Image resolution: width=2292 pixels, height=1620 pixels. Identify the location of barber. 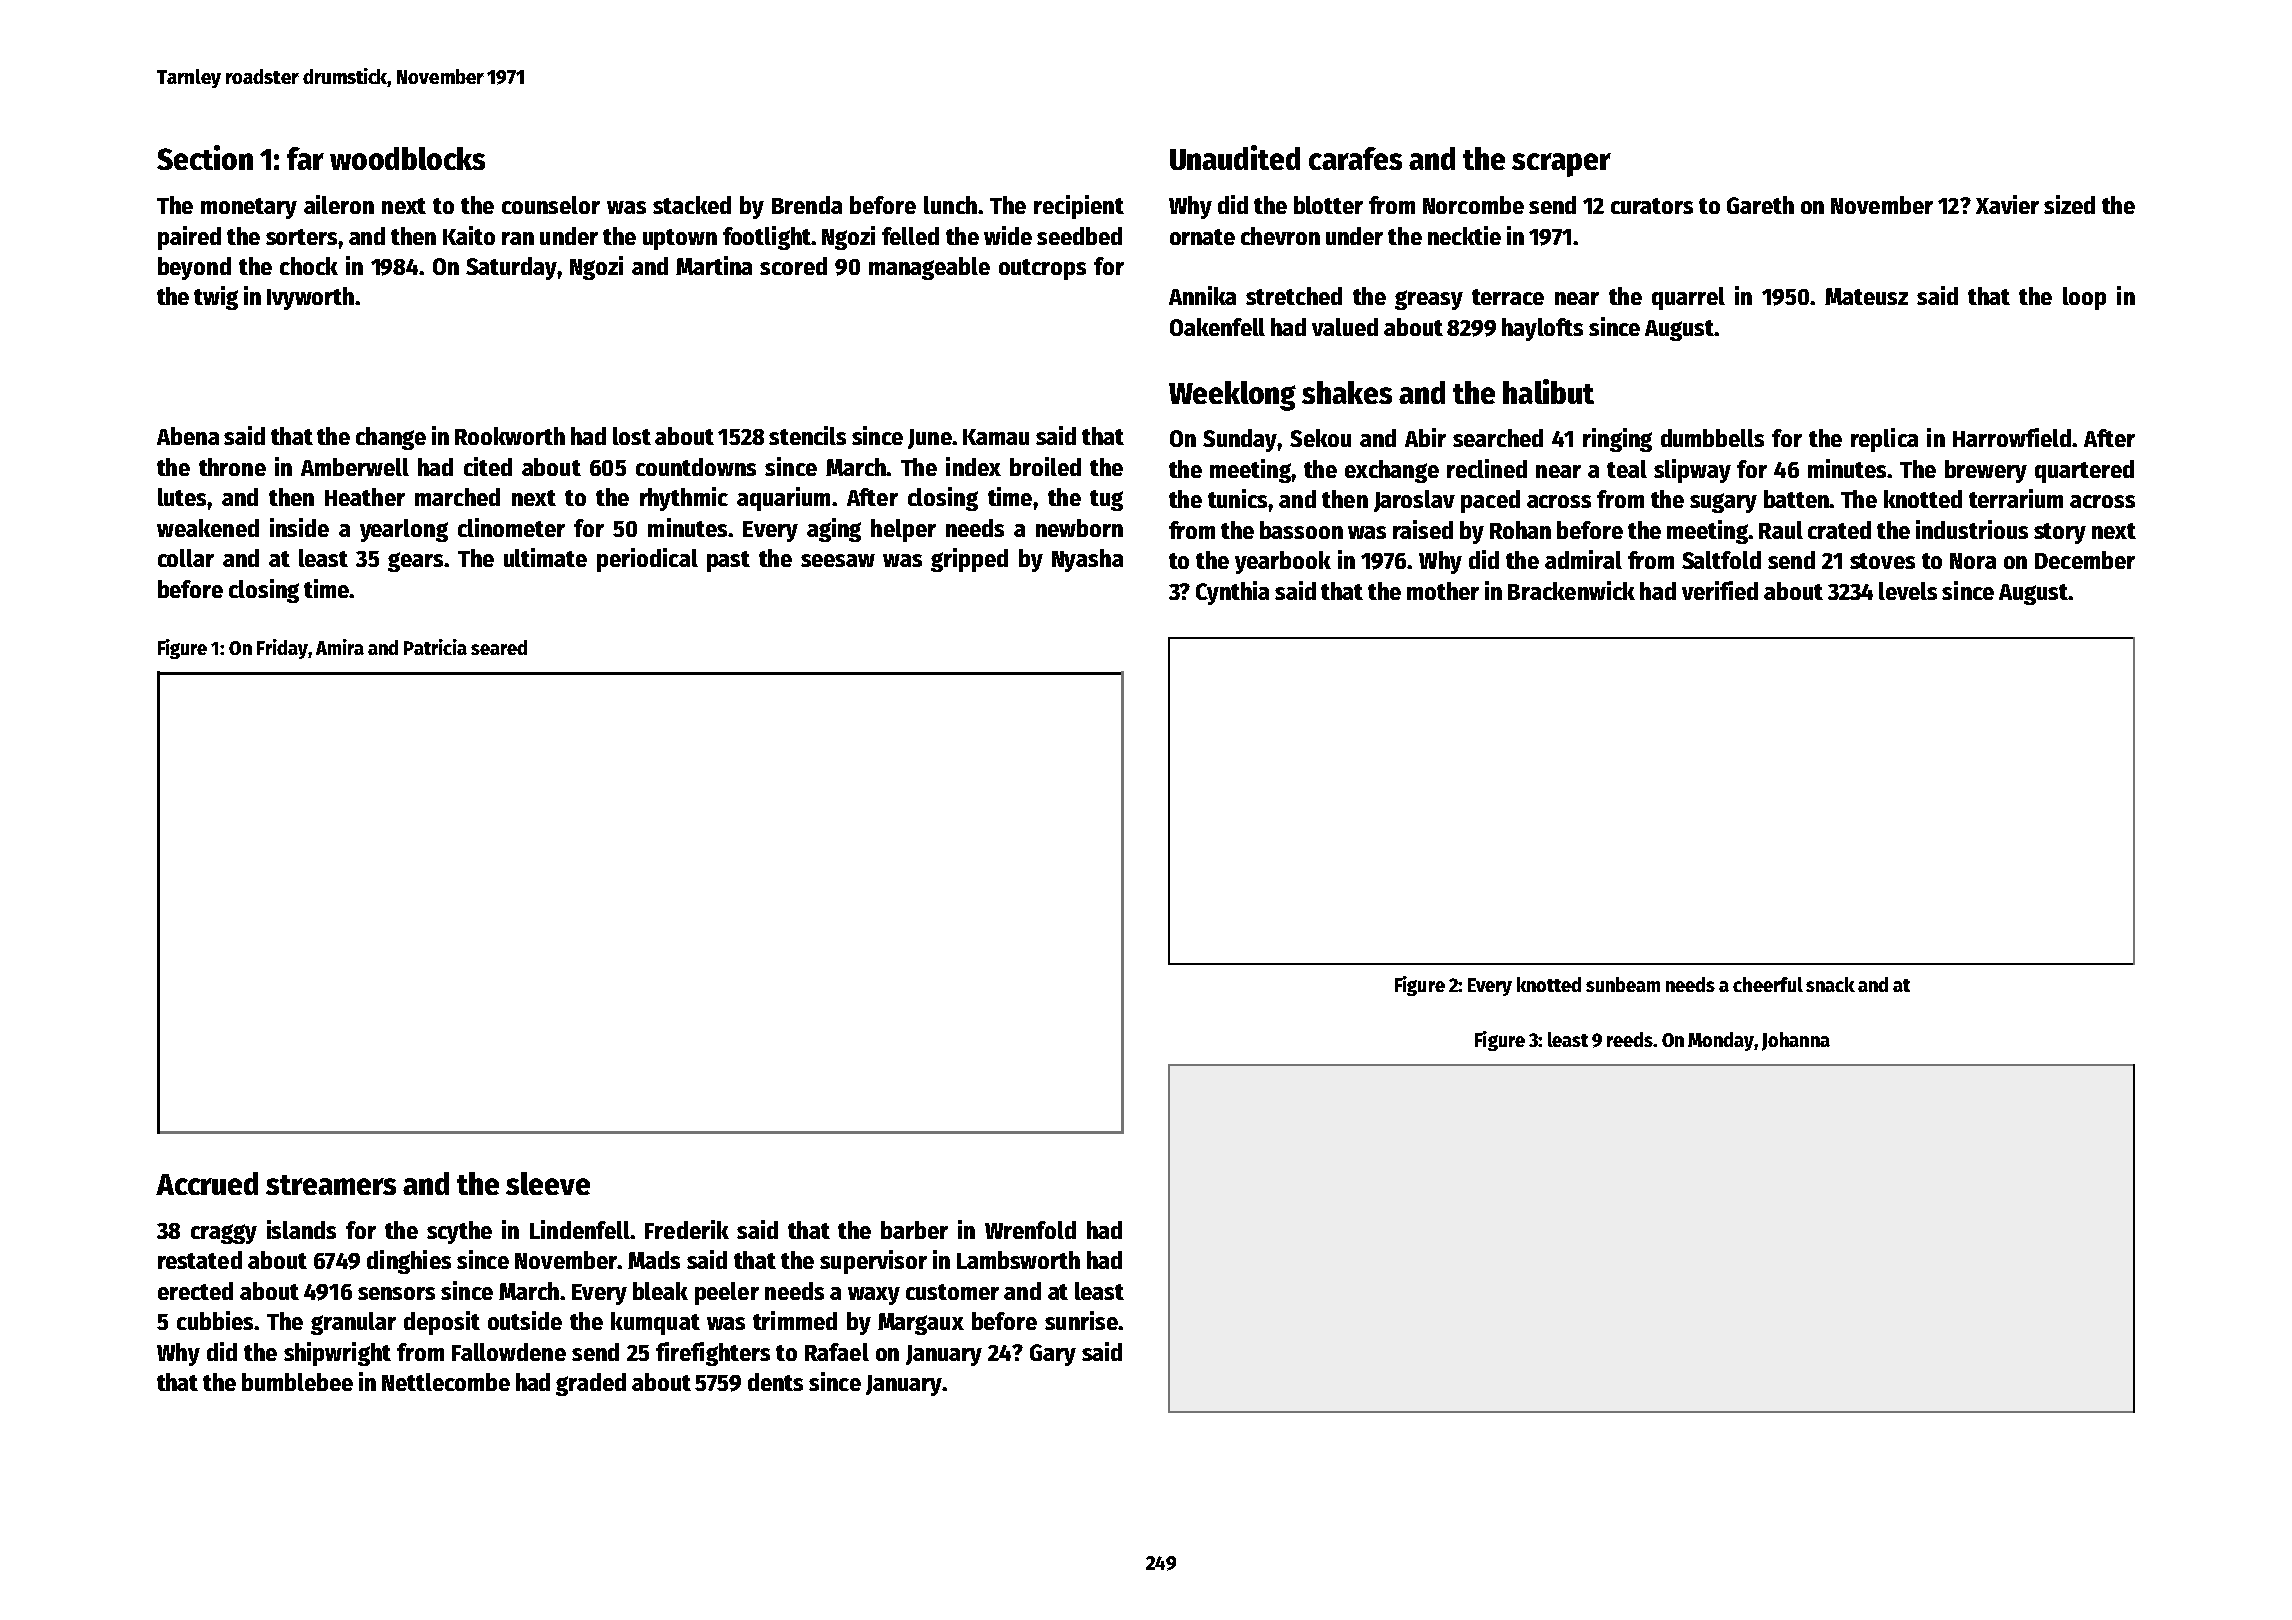
(914, 1230).
